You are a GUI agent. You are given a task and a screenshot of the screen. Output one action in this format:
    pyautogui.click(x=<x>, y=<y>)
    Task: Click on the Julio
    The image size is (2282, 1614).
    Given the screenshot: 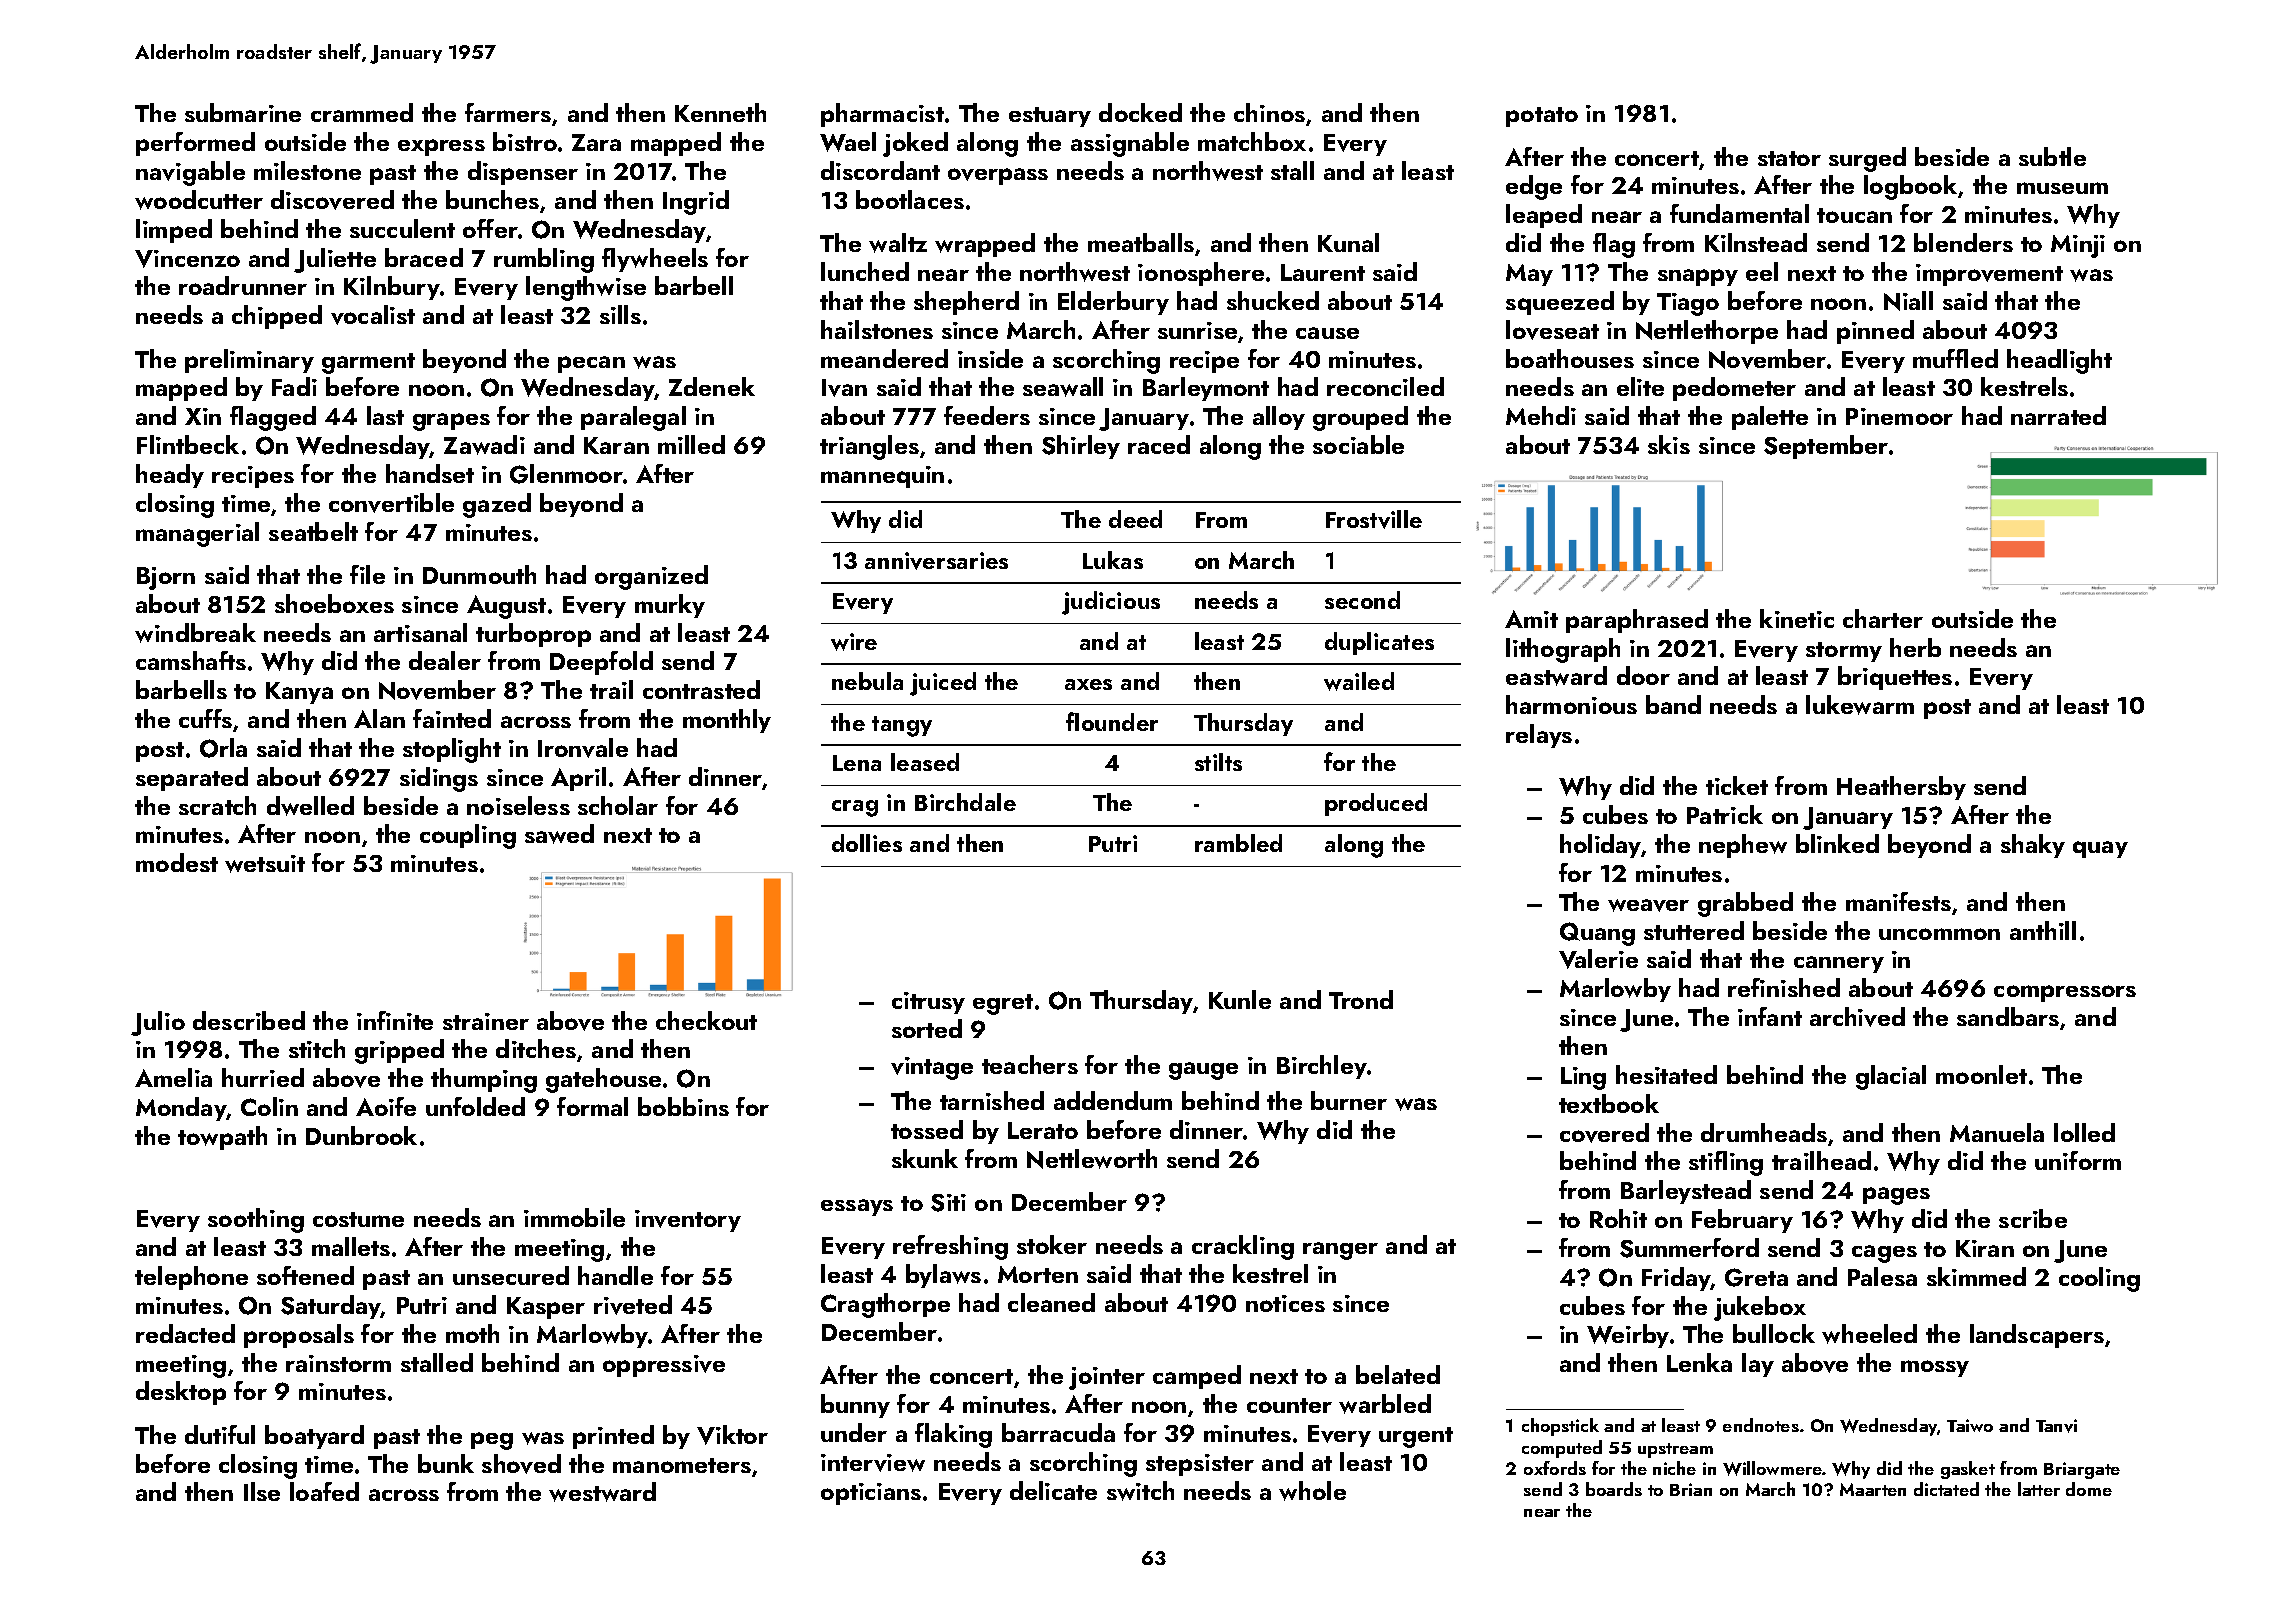 What is the action you would take?
    pyautogui.click(x=158, y=1023)
